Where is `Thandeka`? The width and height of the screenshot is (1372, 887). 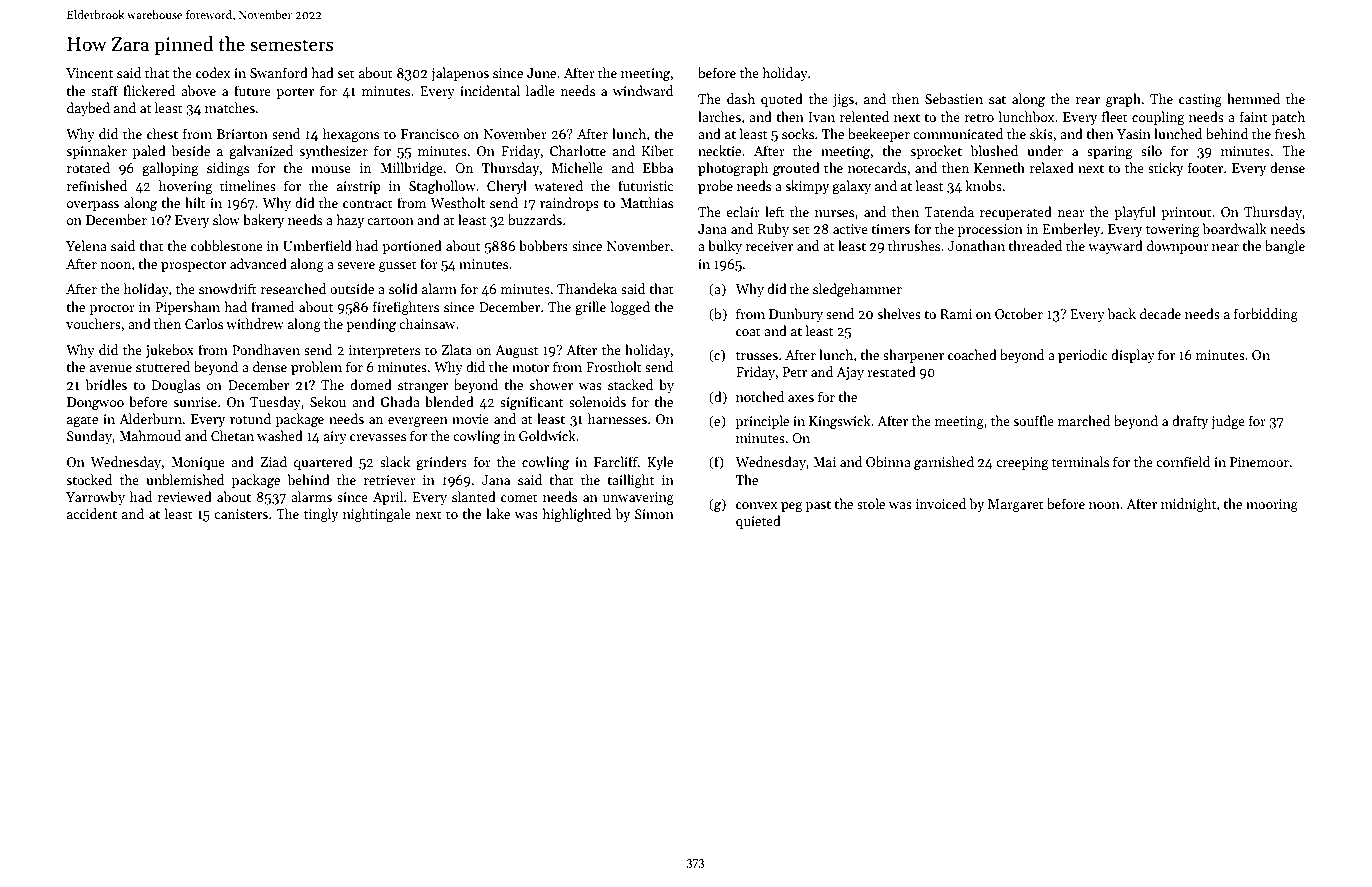 Thandeka is located at coordinates (587, 288).
